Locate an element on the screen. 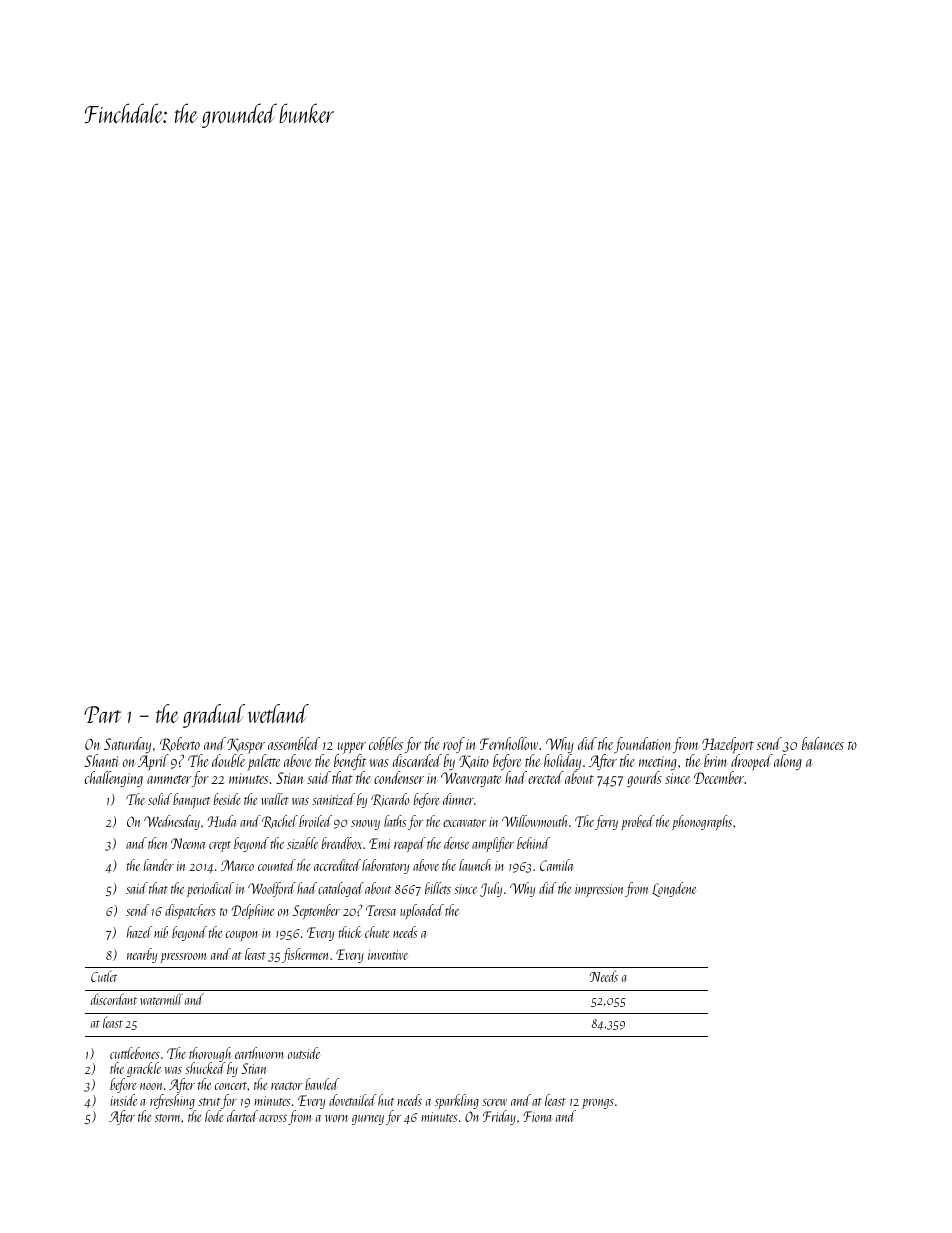 The image size is (952, 1233). roof is located at coordinates (454, 745).
